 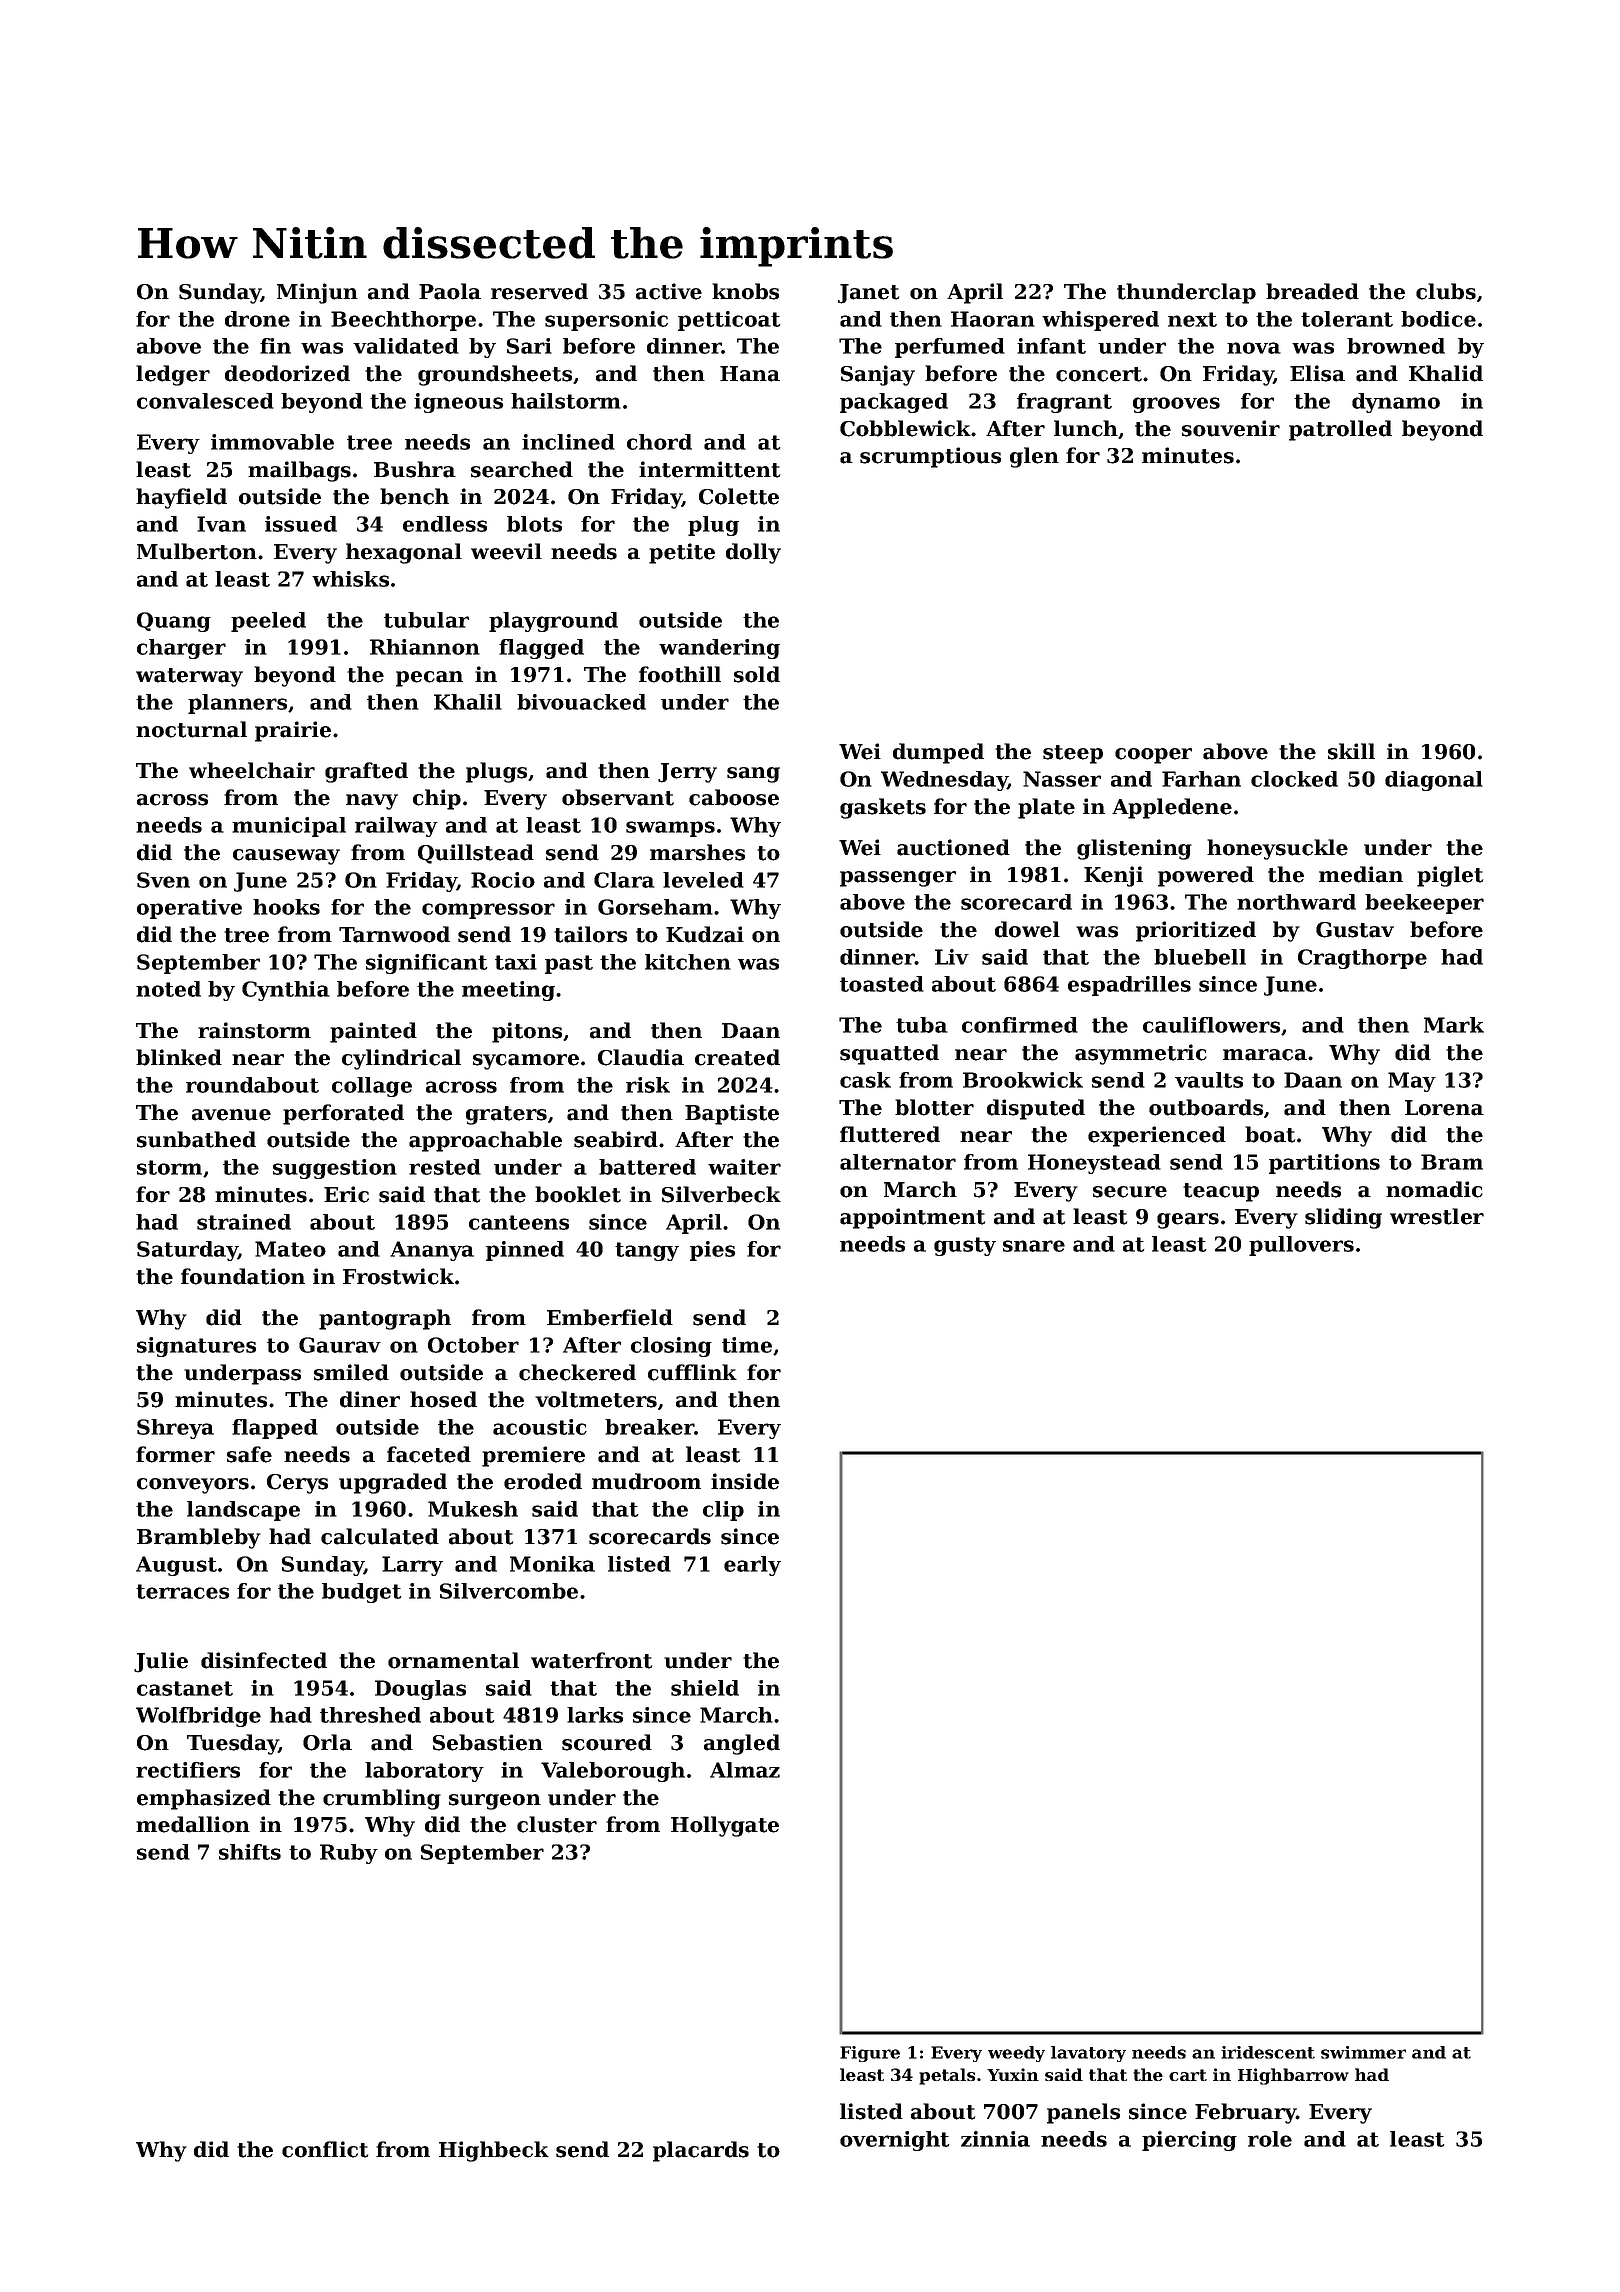 What do you see at coordinates (293, 731) in the screenshot?
I see `prairie` at bounding box center [293, 731].
